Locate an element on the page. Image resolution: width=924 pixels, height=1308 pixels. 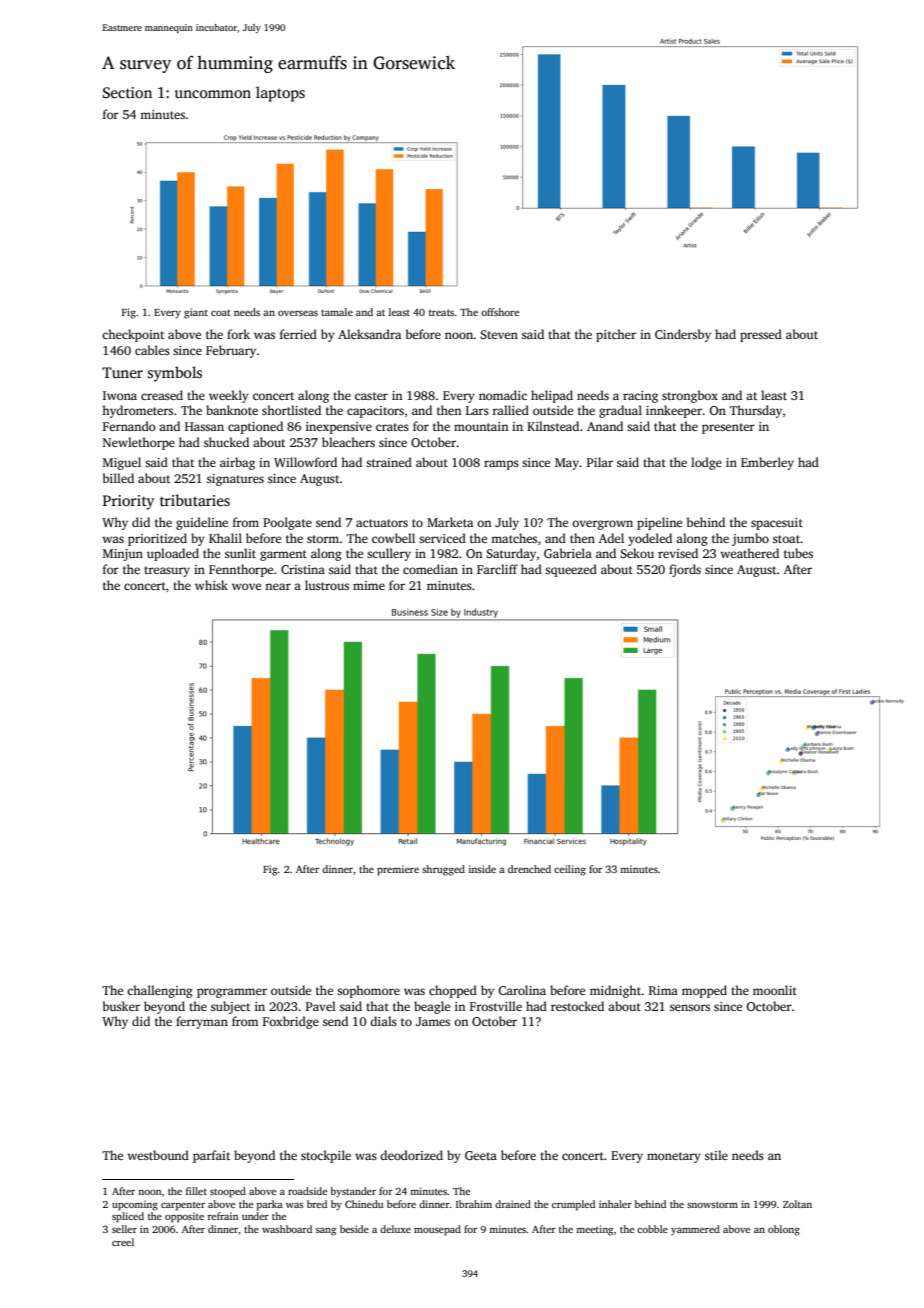
Hassan is located at coordinates (204, 426).
